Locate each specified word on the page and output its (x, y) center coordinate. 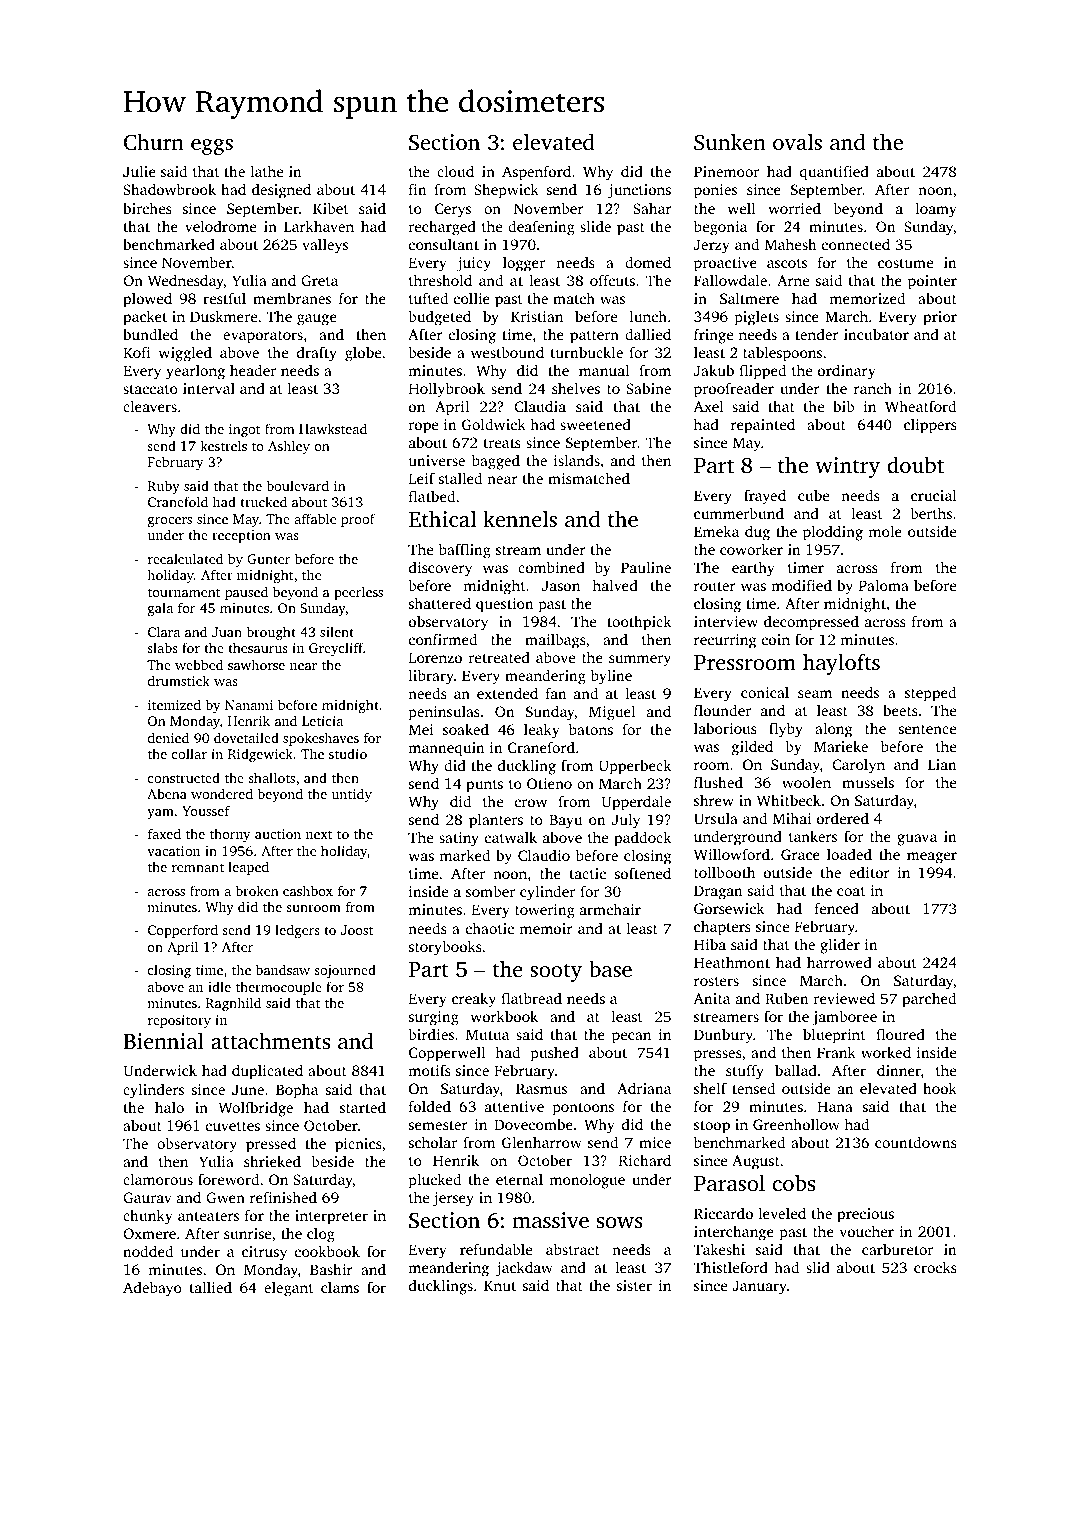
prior (940, 318)
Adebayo (152, 1289)
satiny (459, 839)
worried (794, 208)
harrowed (839, 962)
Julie (139, 171)
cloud (455, 171)
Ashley (289, 447)
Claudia (540, 406)
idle (219, 986)
